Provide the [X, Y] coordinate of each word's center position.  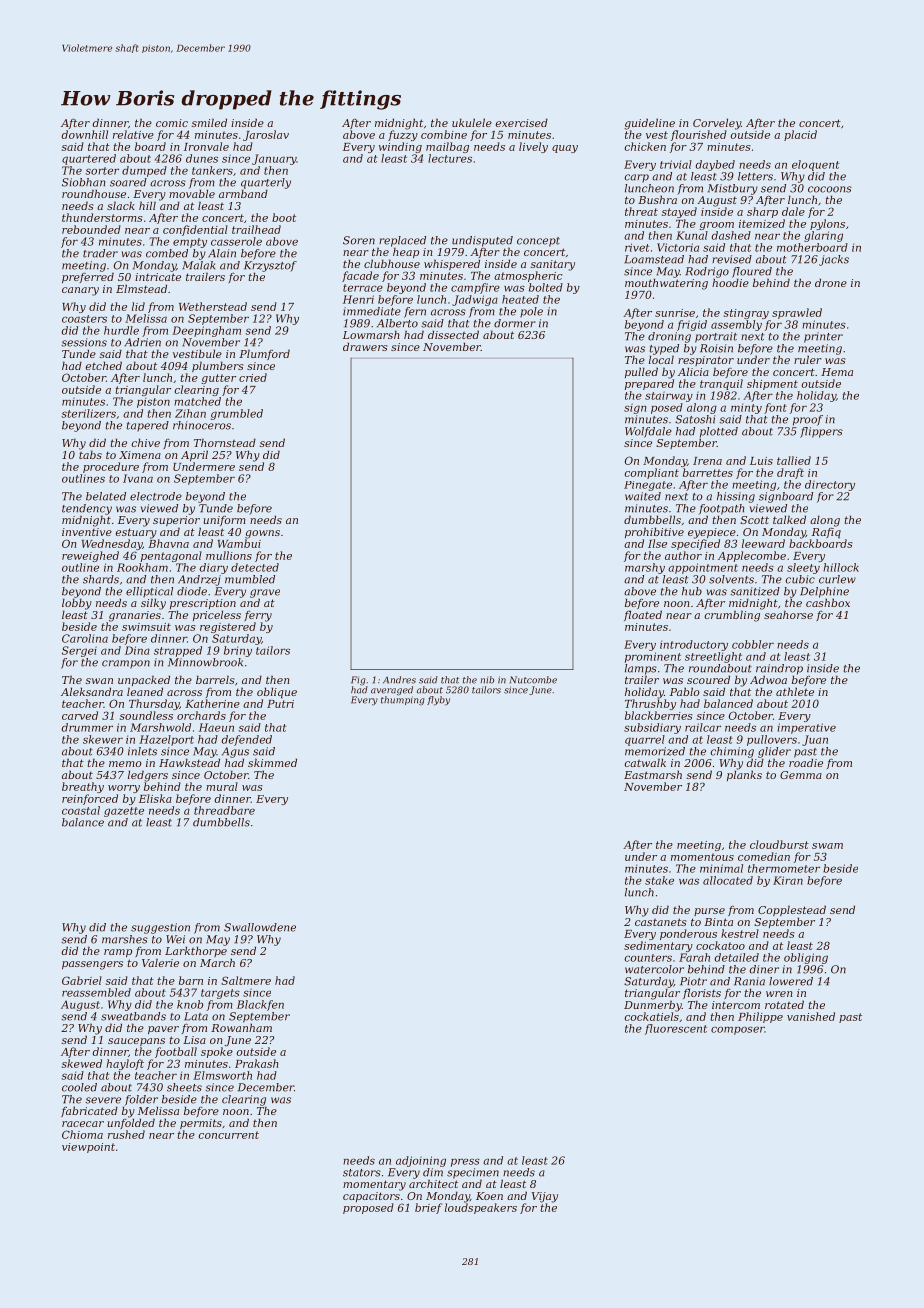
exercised [522, 122]
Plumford [264, 354]
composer [738, 1030]
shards [101, 579]
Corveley [717, 124]
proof [808, 420]
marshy [645, 568]
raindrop [779, 669]
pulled [641, 372]
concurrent [228, 1135]
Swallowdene [260, 927]
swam [827, 846]
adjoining [421, 1161]
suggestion [160, 928]
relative [133, 134]
